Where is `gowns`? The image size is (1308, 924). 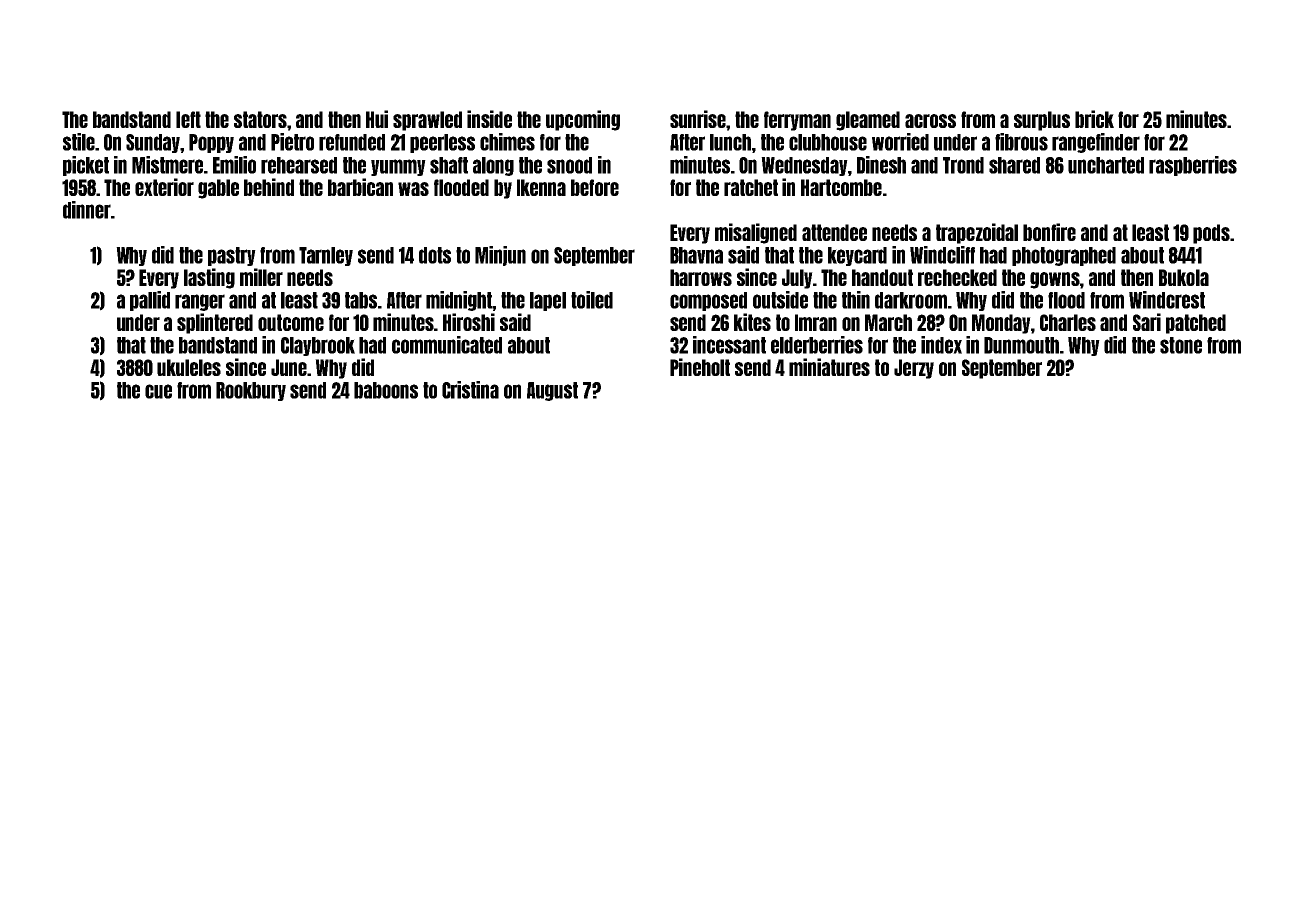 gowns is located at coordinates (1055, 280).
